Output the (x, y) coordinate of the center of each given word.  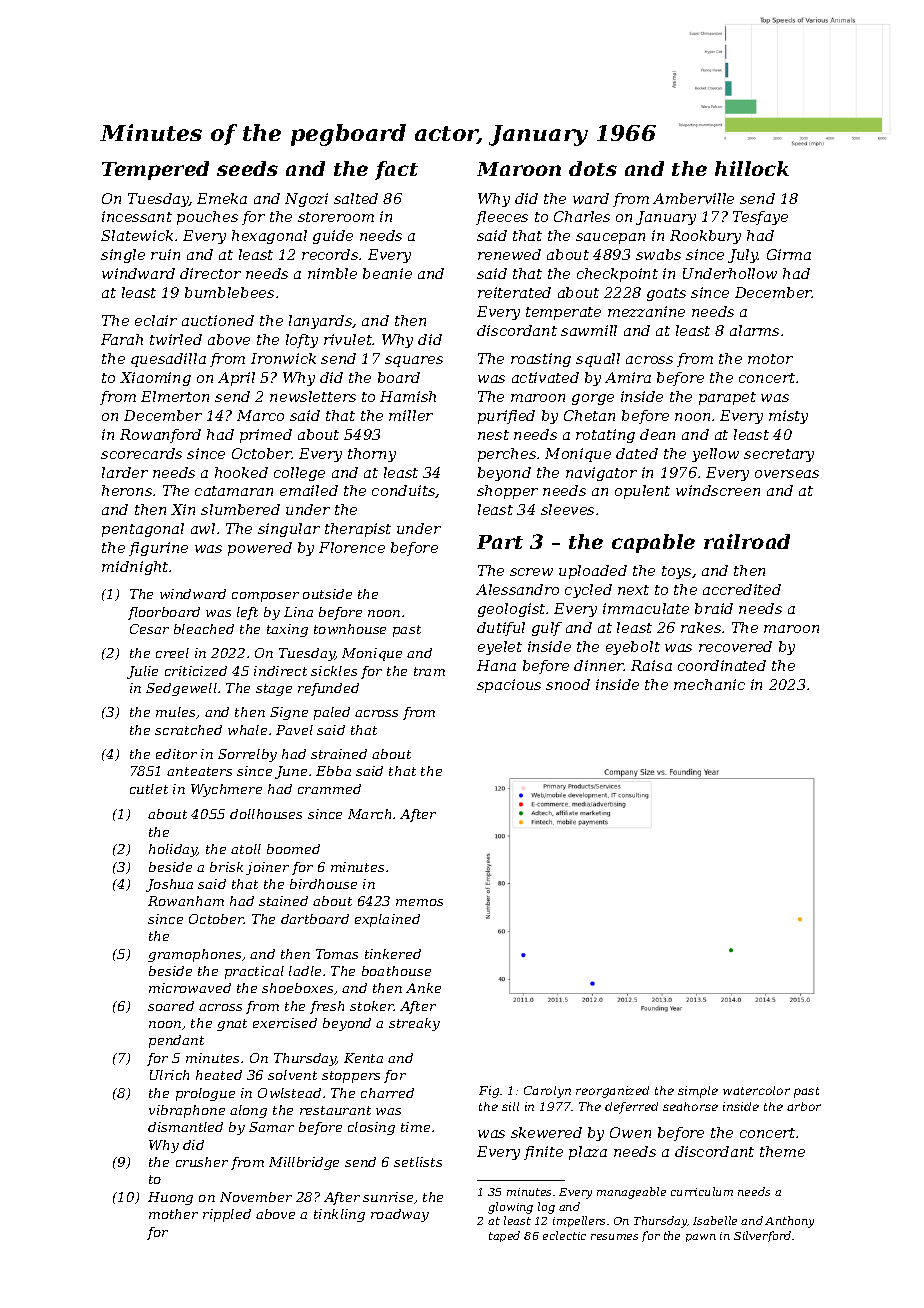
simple (698, 1092)
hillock (752, 168)
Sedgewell (181, 689)
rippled (227, 1215)
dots (593, 168)
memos (419, 902)
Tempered (155, 170)
